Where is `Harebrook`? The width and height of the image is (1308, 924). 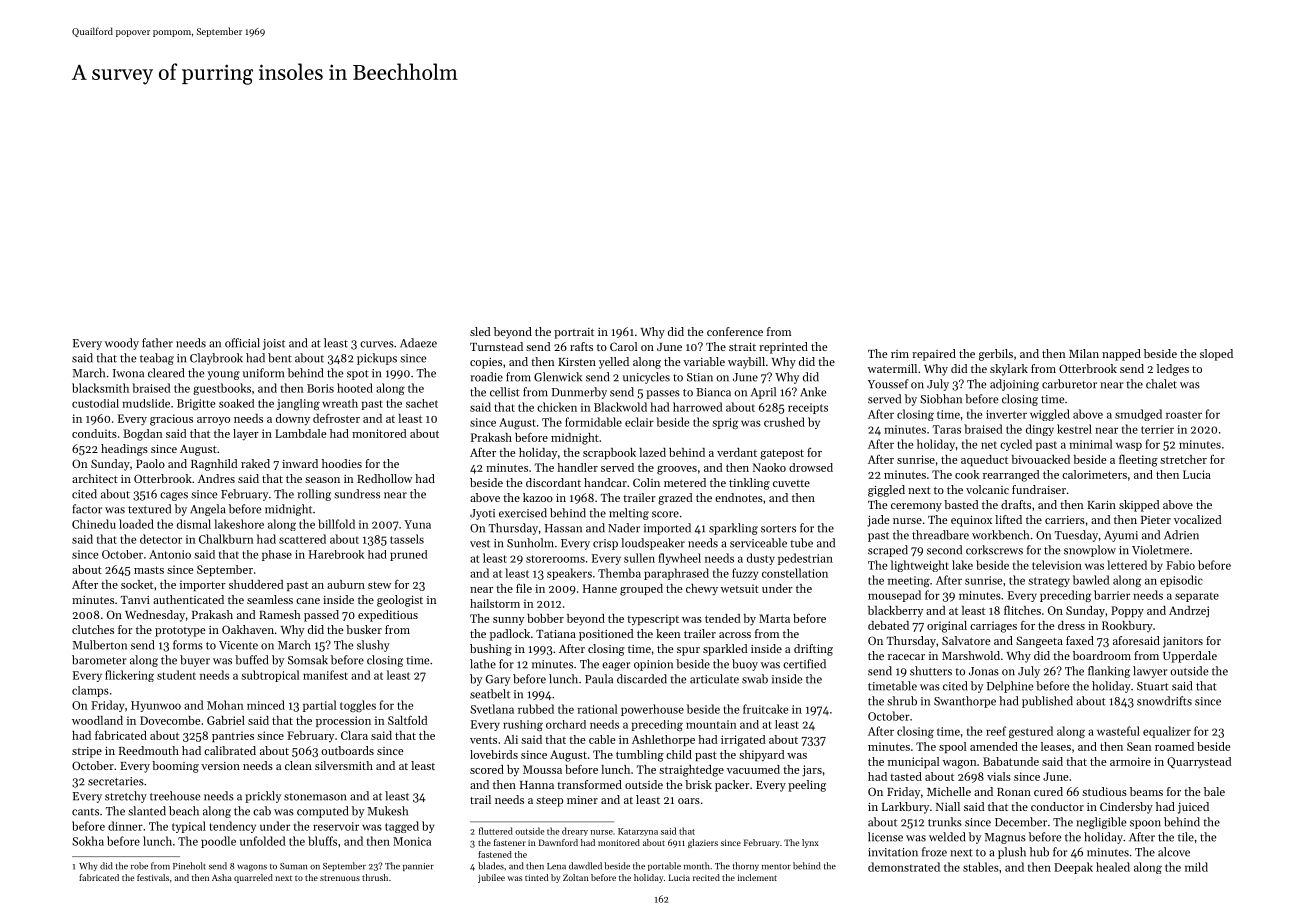 Harebrook is located at coordinates (336, 554).
